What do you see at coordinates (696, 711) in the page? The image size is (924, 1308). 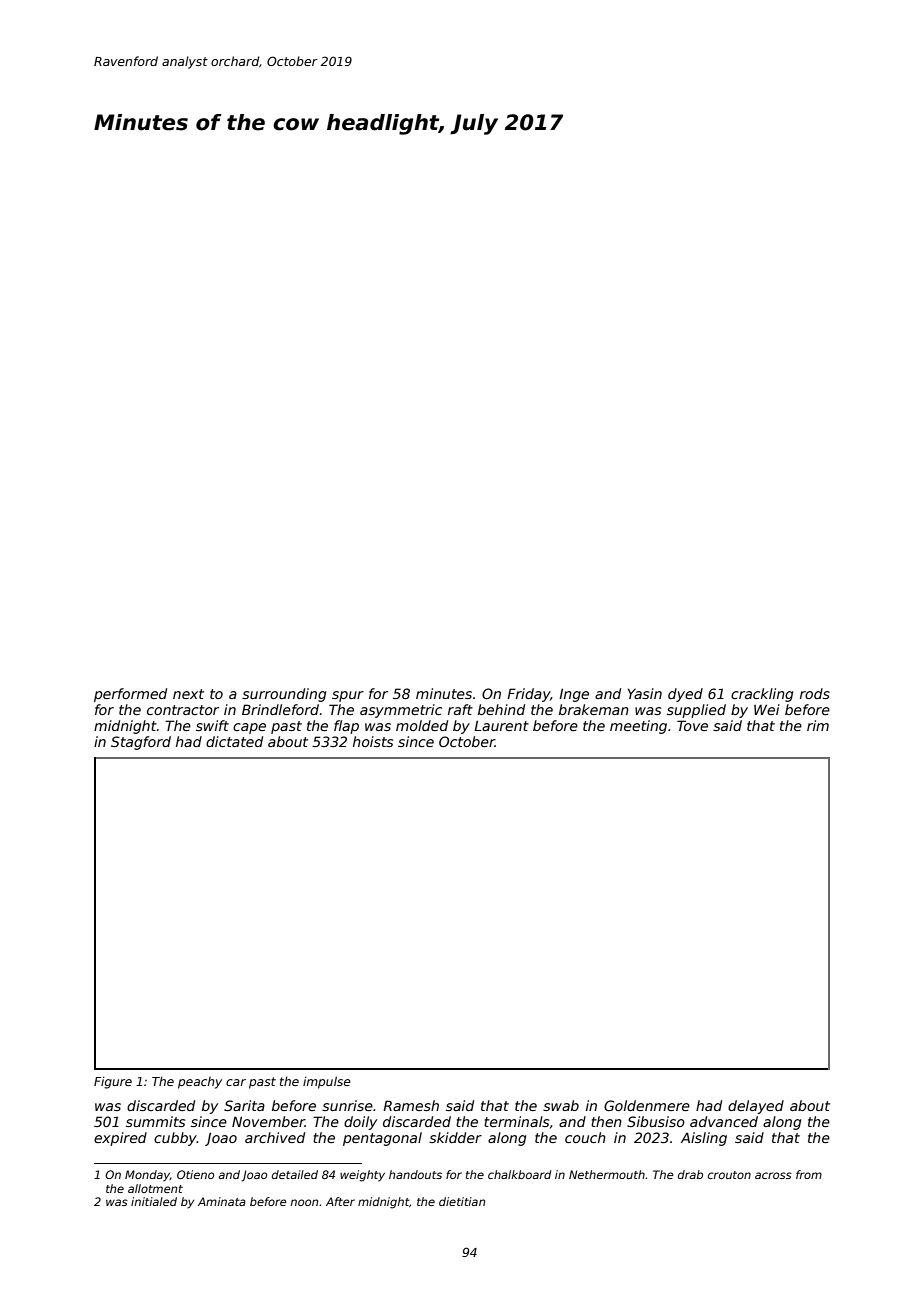 I see `supplied` at bounding box center [696, 711].
